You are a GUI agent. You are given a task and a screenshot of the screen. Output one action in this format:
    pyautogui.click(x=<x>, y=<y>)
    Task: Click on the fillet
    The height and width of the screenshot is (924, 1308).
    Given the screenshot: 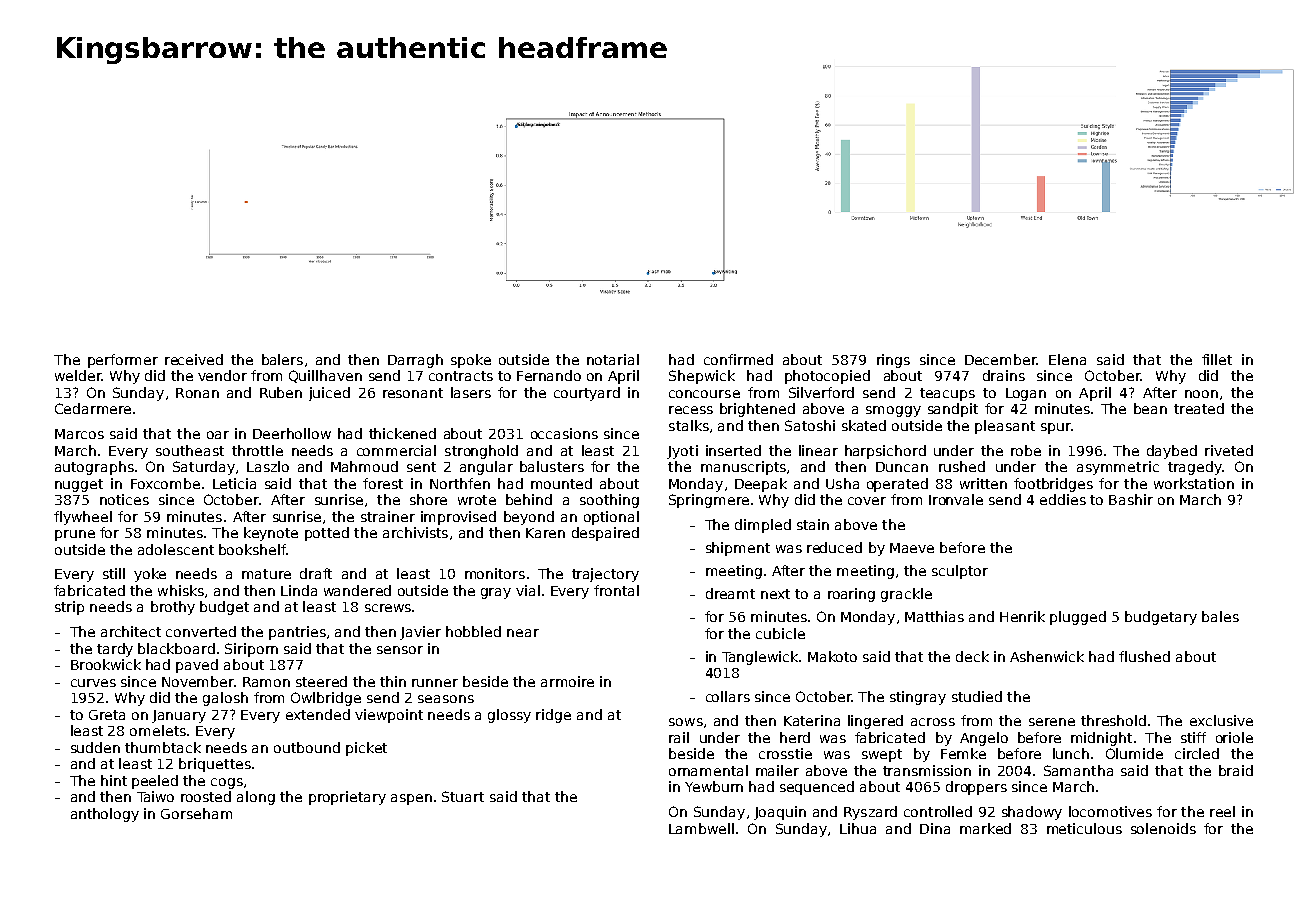 What is the action you would take?
    pyautogui.click(x=1217, y=359)
